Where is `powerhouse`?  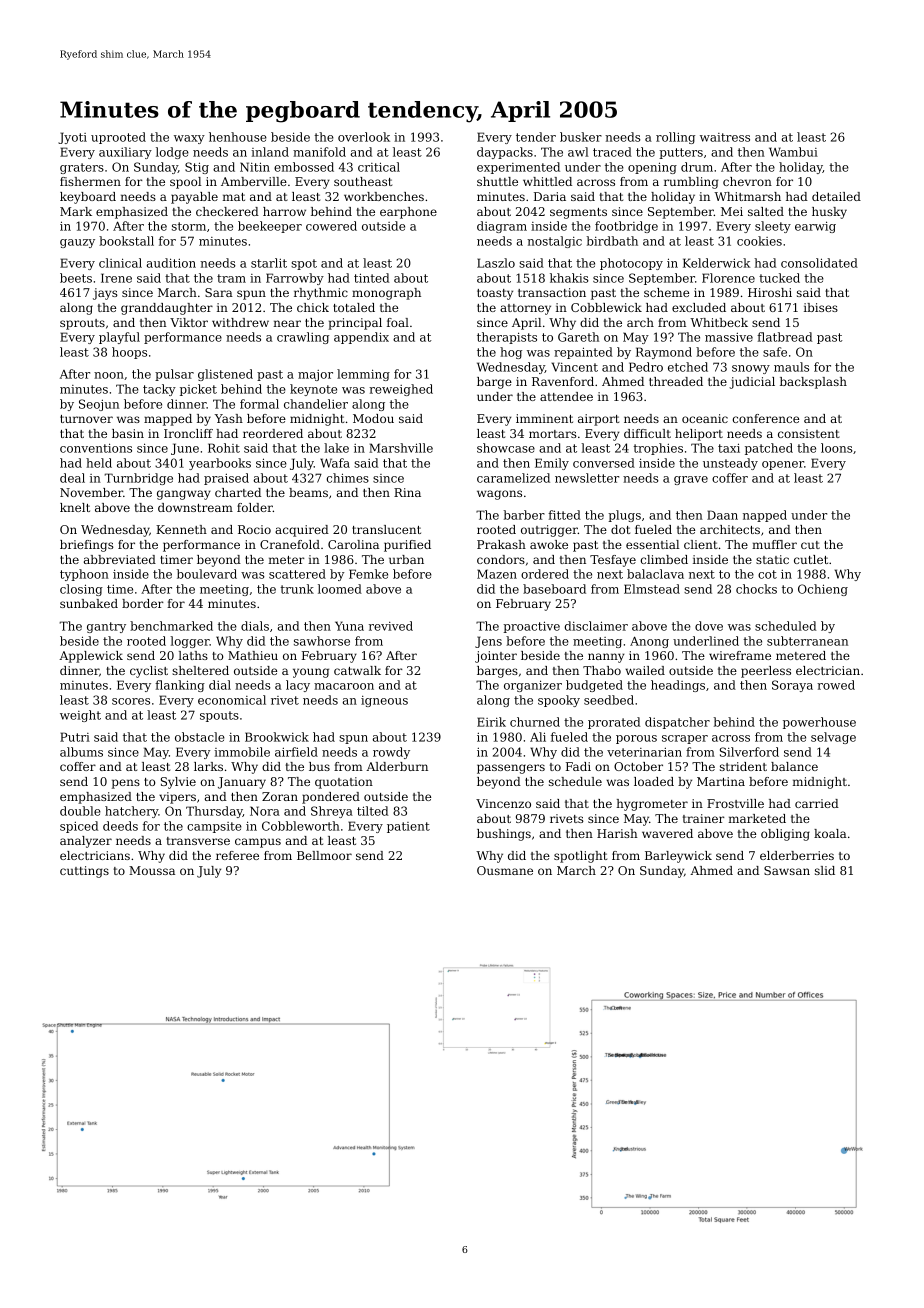 powerhouse is located at coordinates (819, 723).
